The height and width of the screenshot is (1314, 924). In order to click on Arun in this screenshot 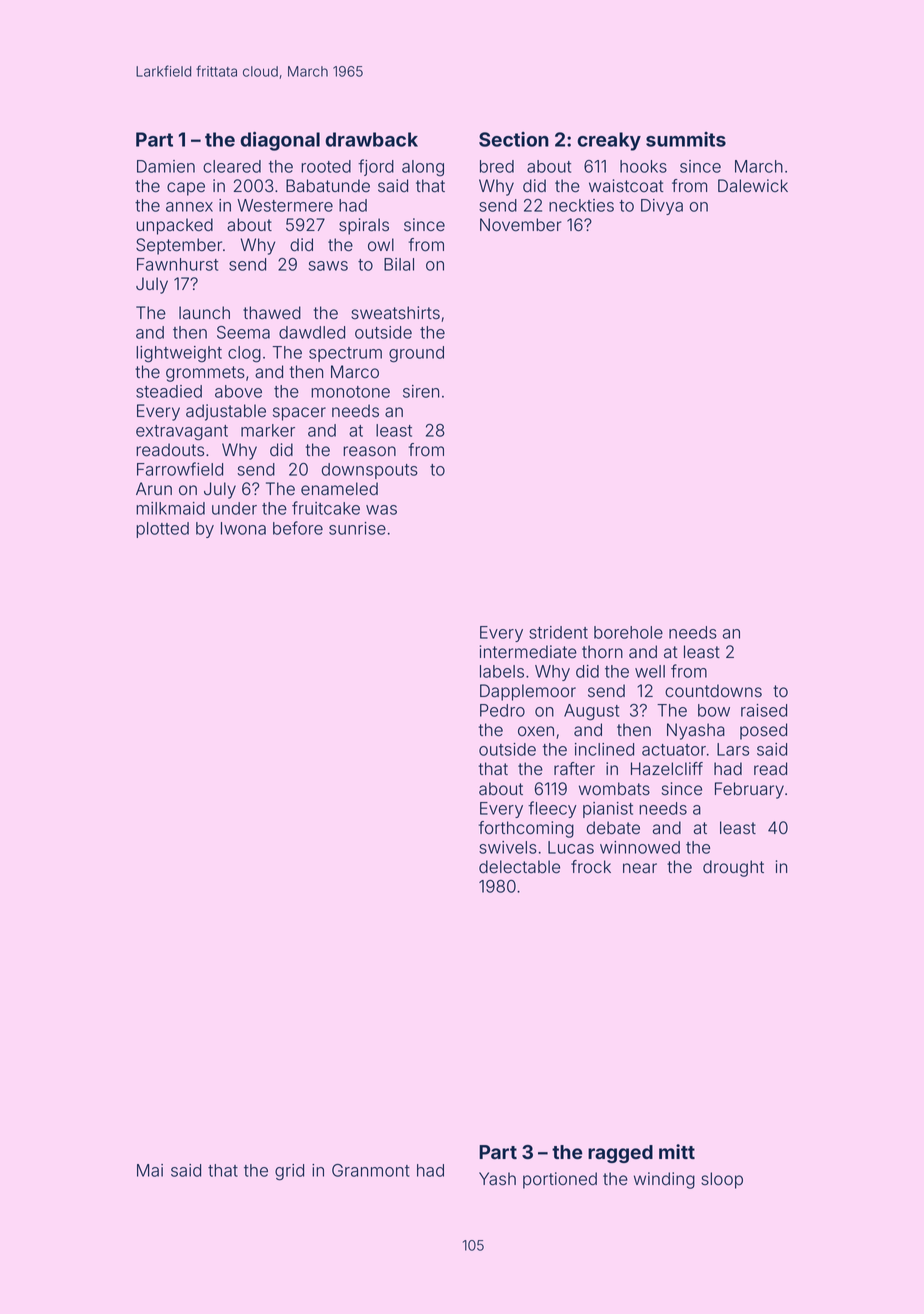, I will do `click(154, 488)`.
